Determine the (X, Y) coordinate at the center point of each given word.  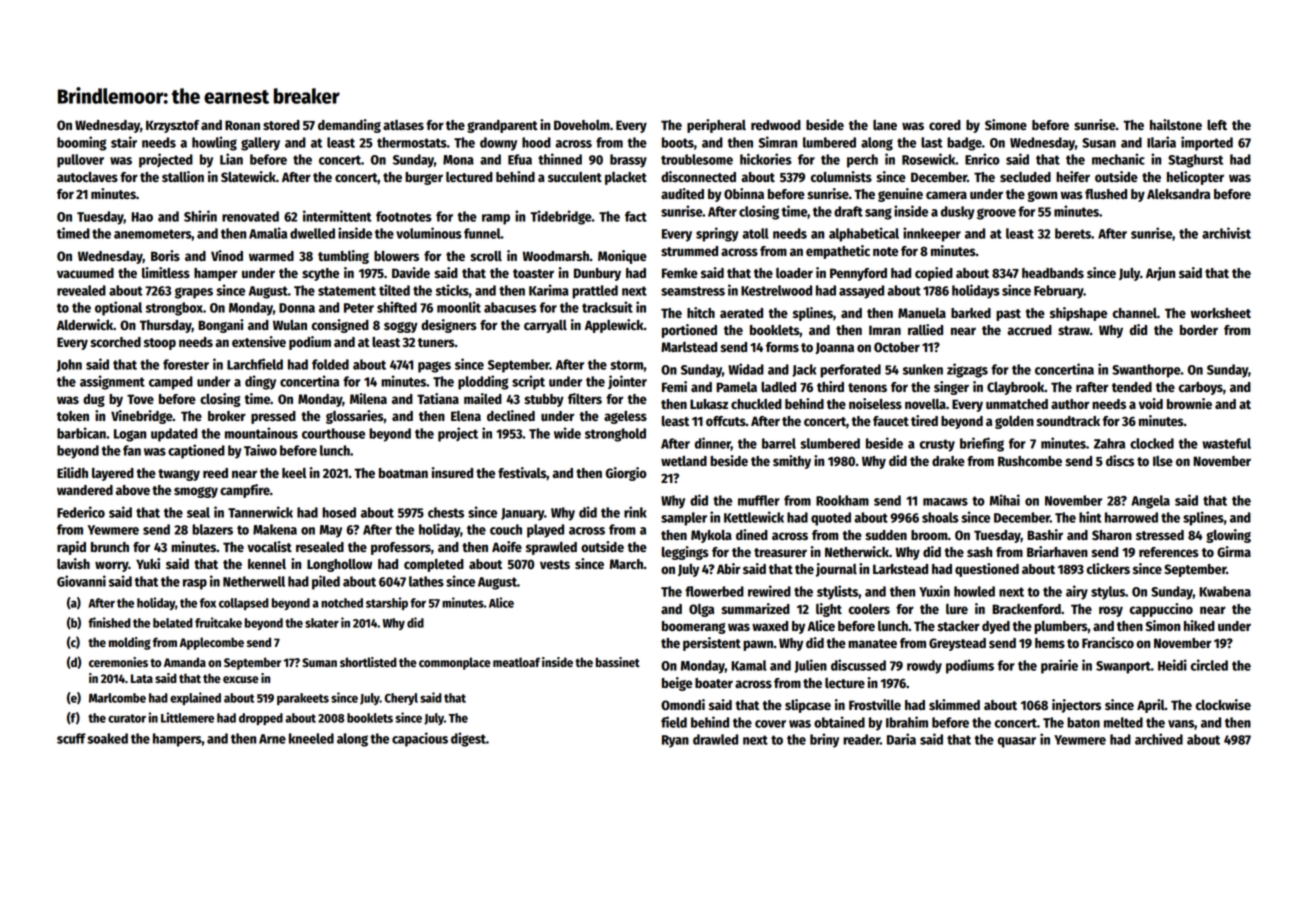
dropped (261, 719)
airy (1077, 592)
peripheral (716, 126)
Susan (1099, 143)
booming (82, 143)
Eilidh (72, 472)
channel (1135, 313)
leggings (685, 553)
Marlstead (689, 347)
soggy (401, 327)
